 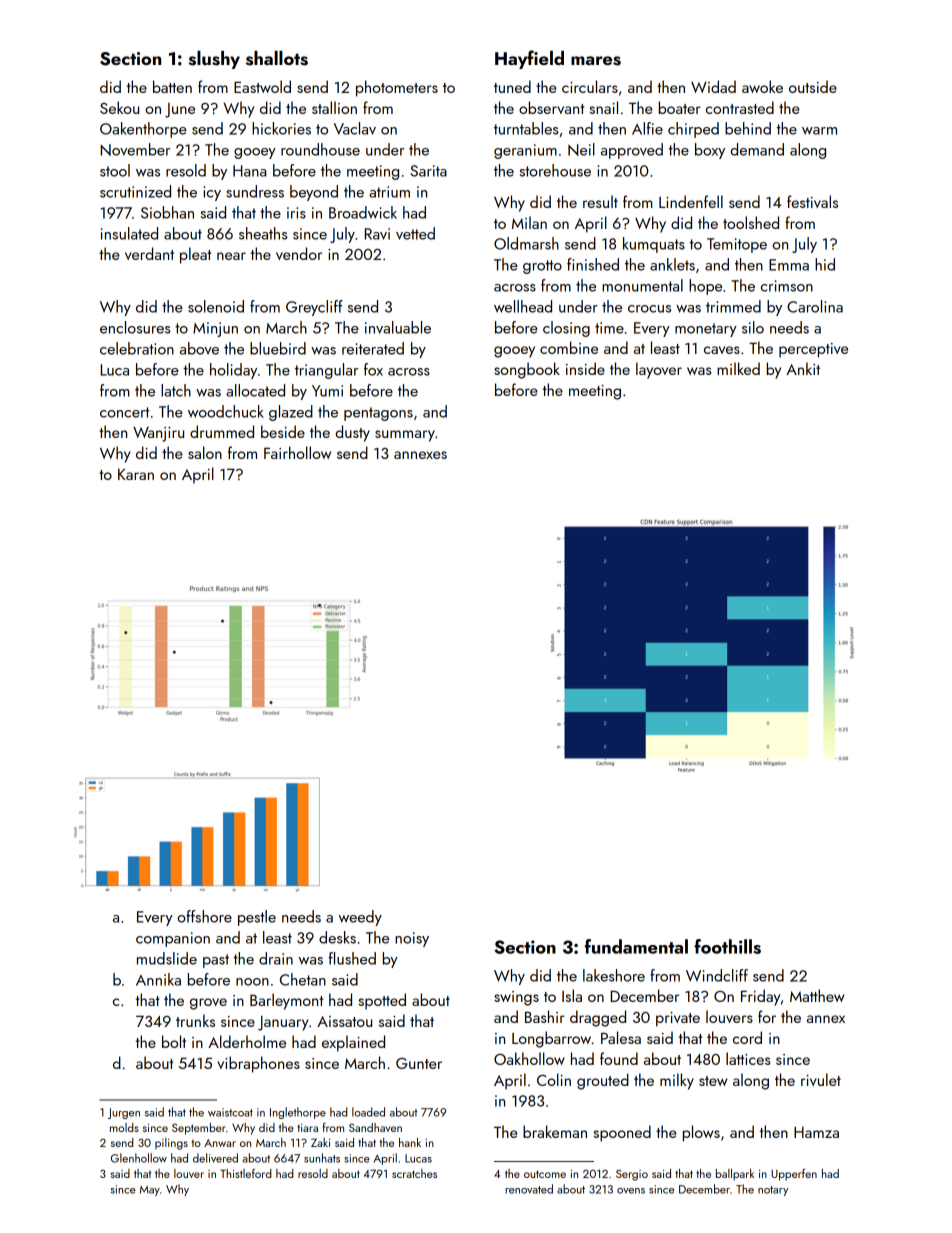 I want to click on Fairhollow, so click(x=297, y=452).
